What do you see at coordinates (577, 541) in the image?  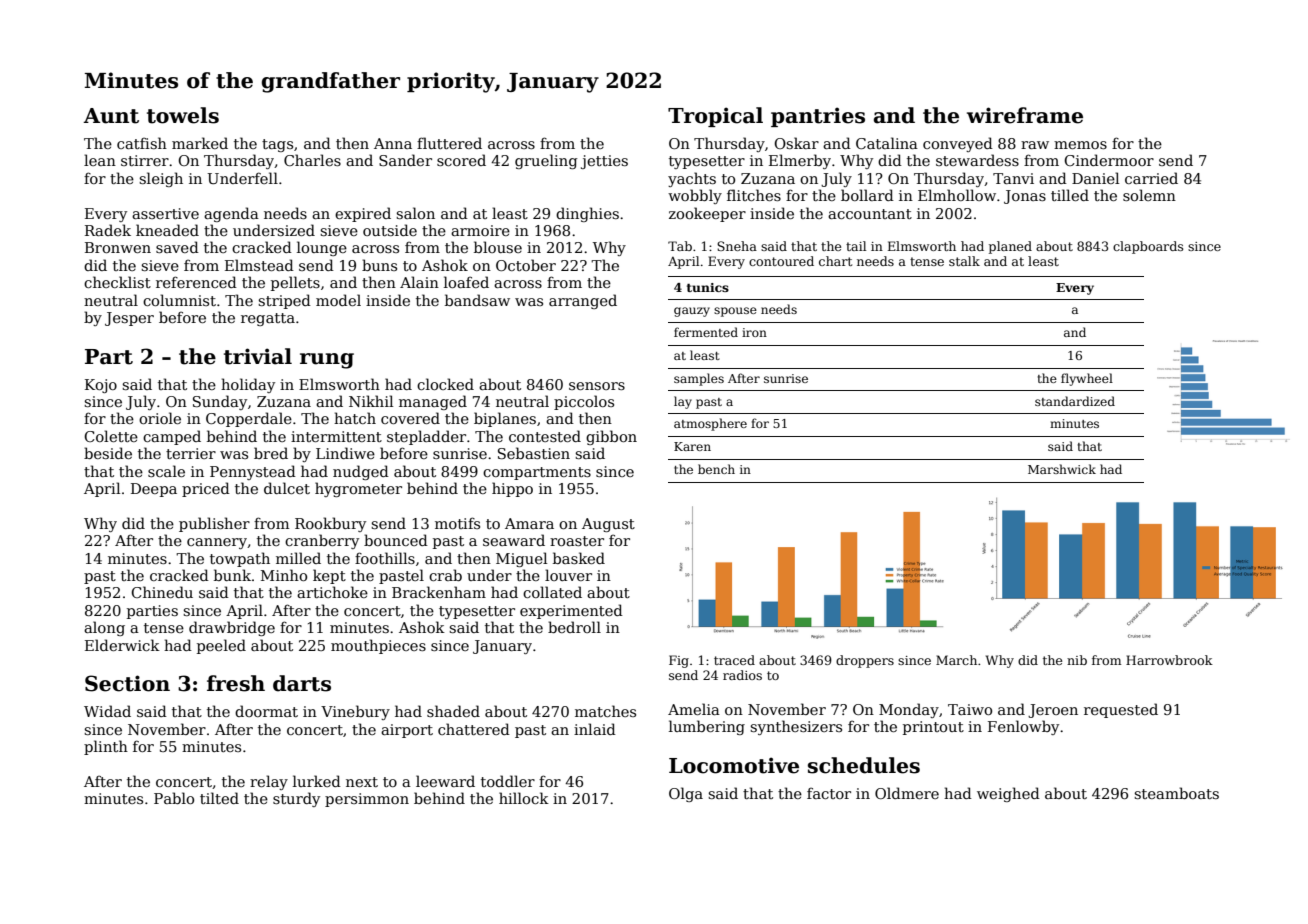 I see `roaster` at bounding box center [577, 541].
